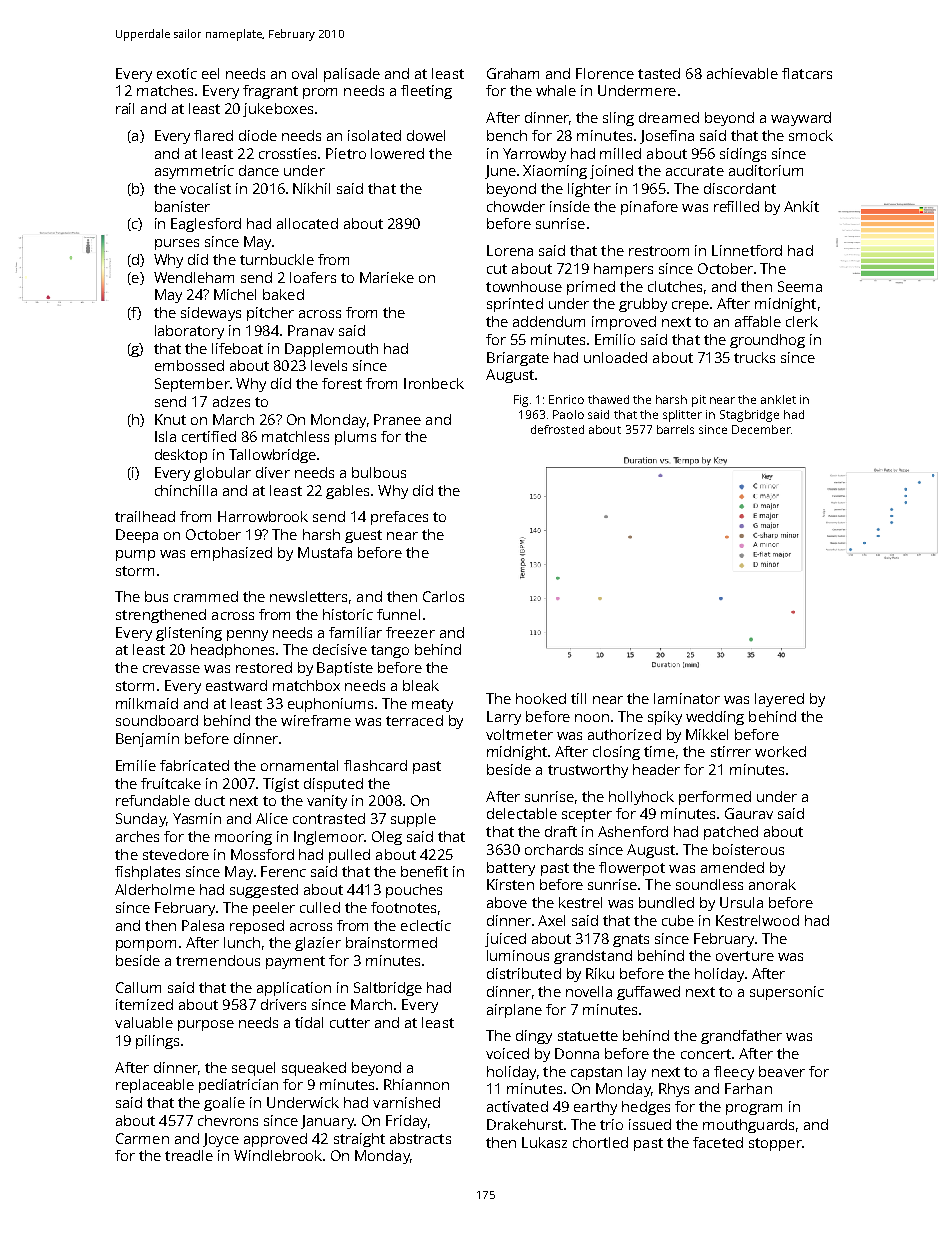 This image has height=1233, width=952. Describe the element at coordinates (591, 288) in the image. I see `primed` at that location.
